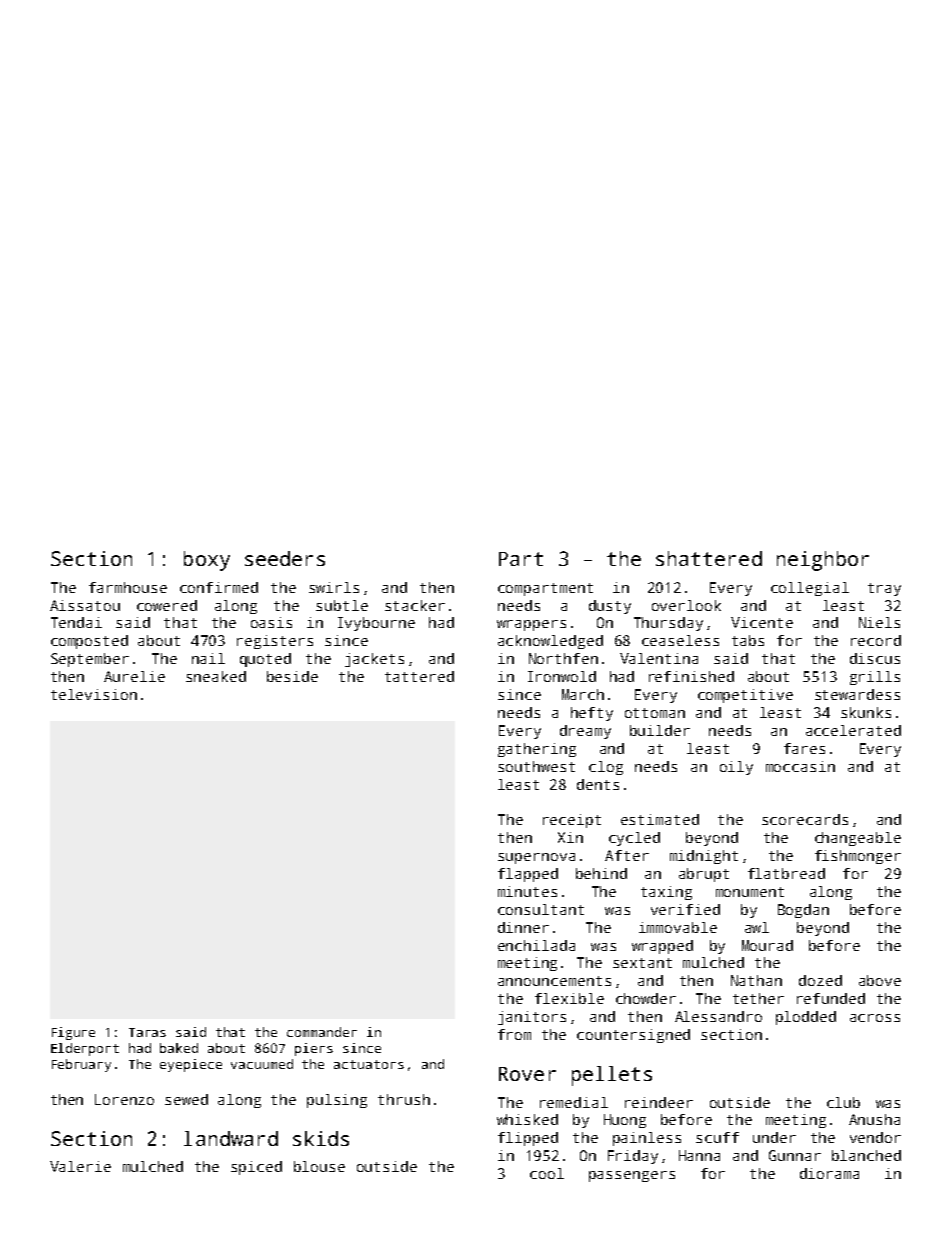  I want to click on neighbor, so click(823, 561).
